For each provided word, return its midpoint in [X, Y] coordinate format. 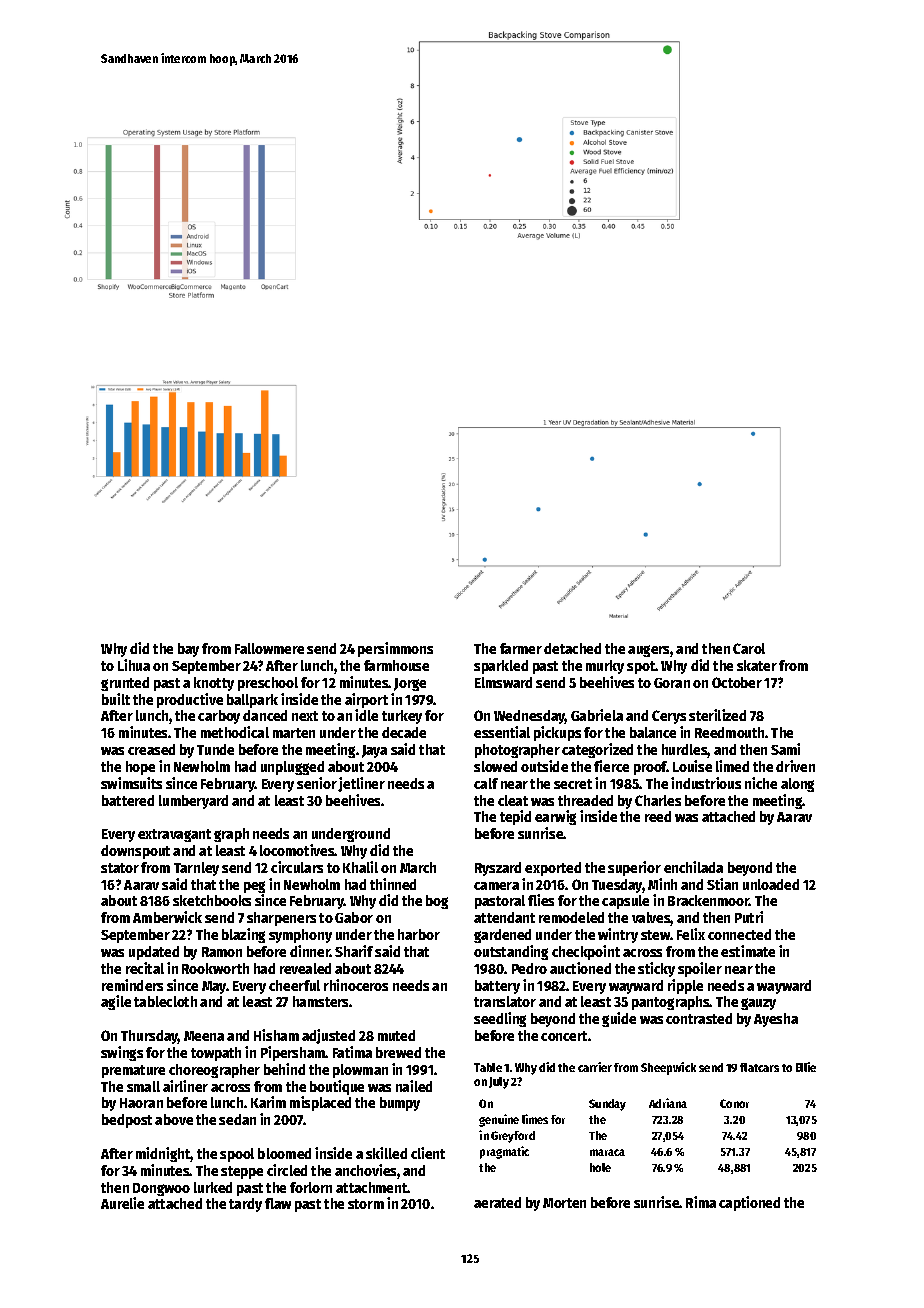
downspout [135, 852]
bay [188, 650]
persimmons [395, 649]
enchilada [693, 867]
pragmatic [504, 1152]
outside [544, 766]
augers [648, 651]
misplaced [320, 1103]
